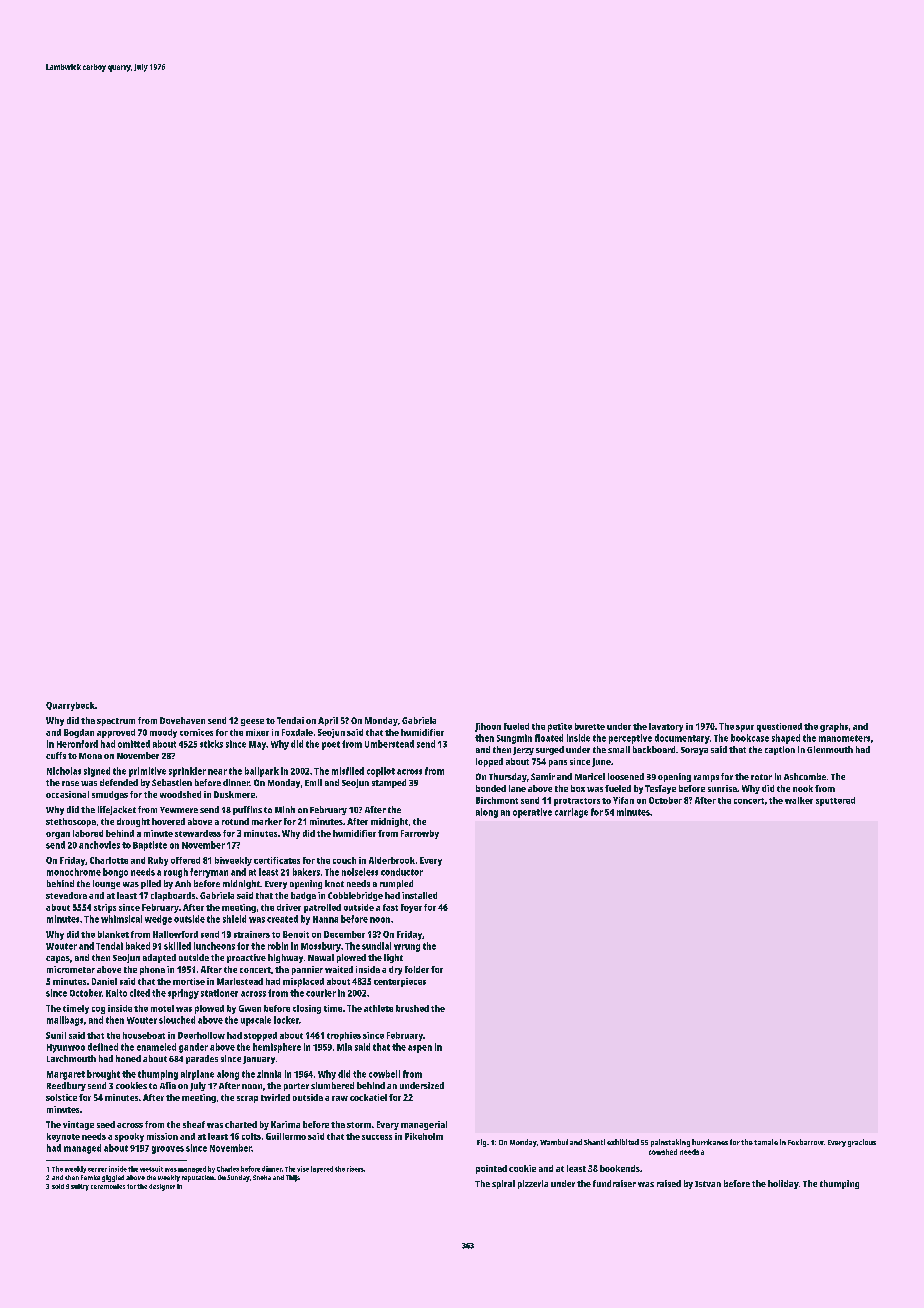 Image resolution: width=924 pixels, height=1308 pixels. Describe the element at coordinates (392, 860) in the screenshot. I see `Alderbrook` at that location.
